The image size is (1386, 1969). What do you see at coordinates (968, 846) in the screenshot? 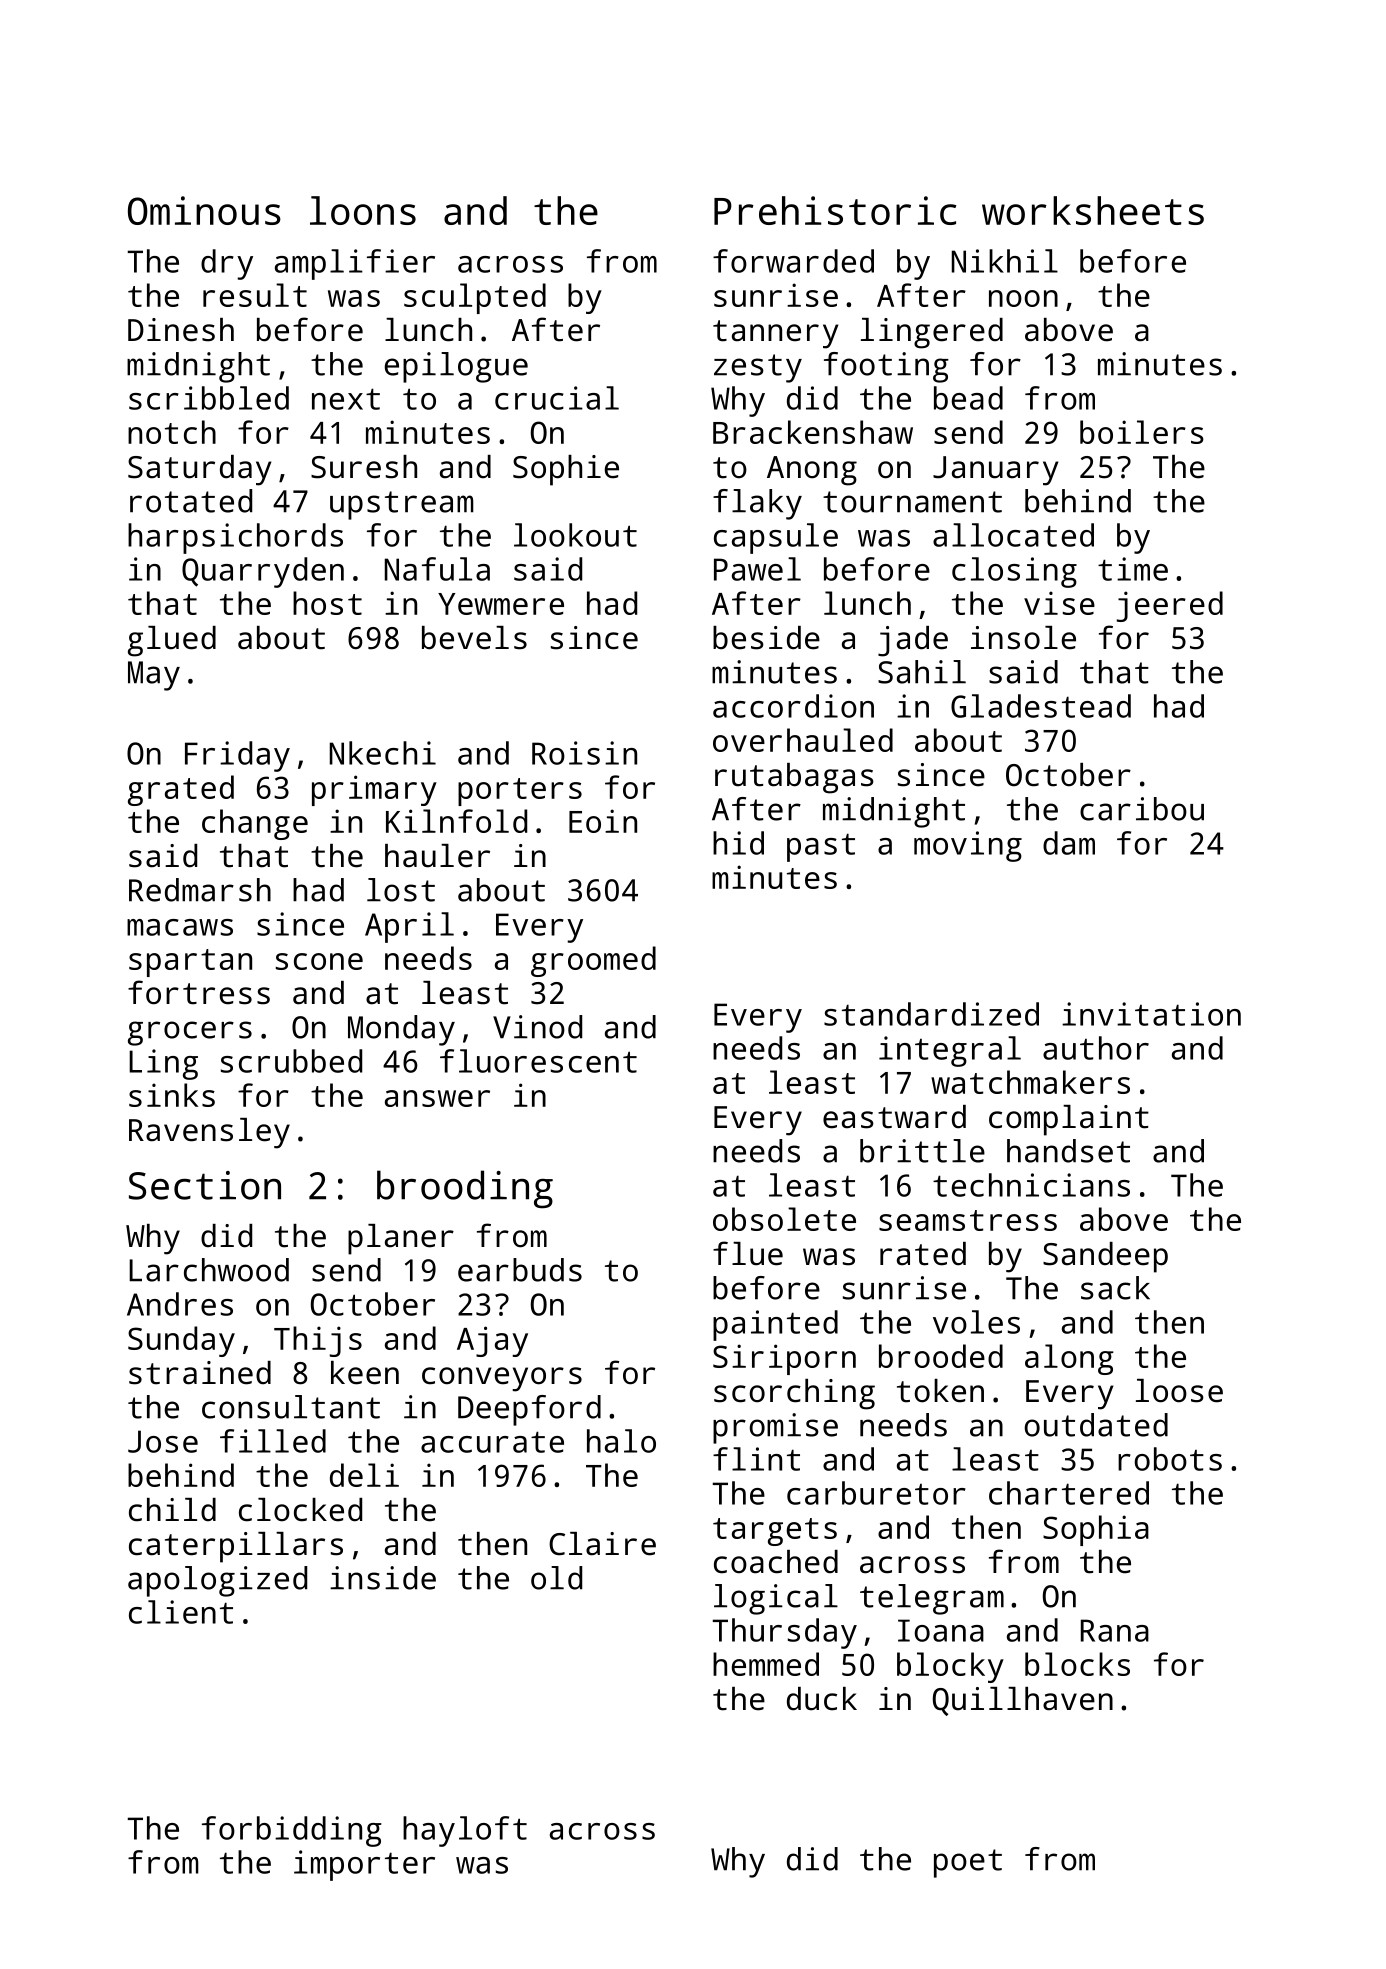
I see `moving` at bounding box center [968, 846].
